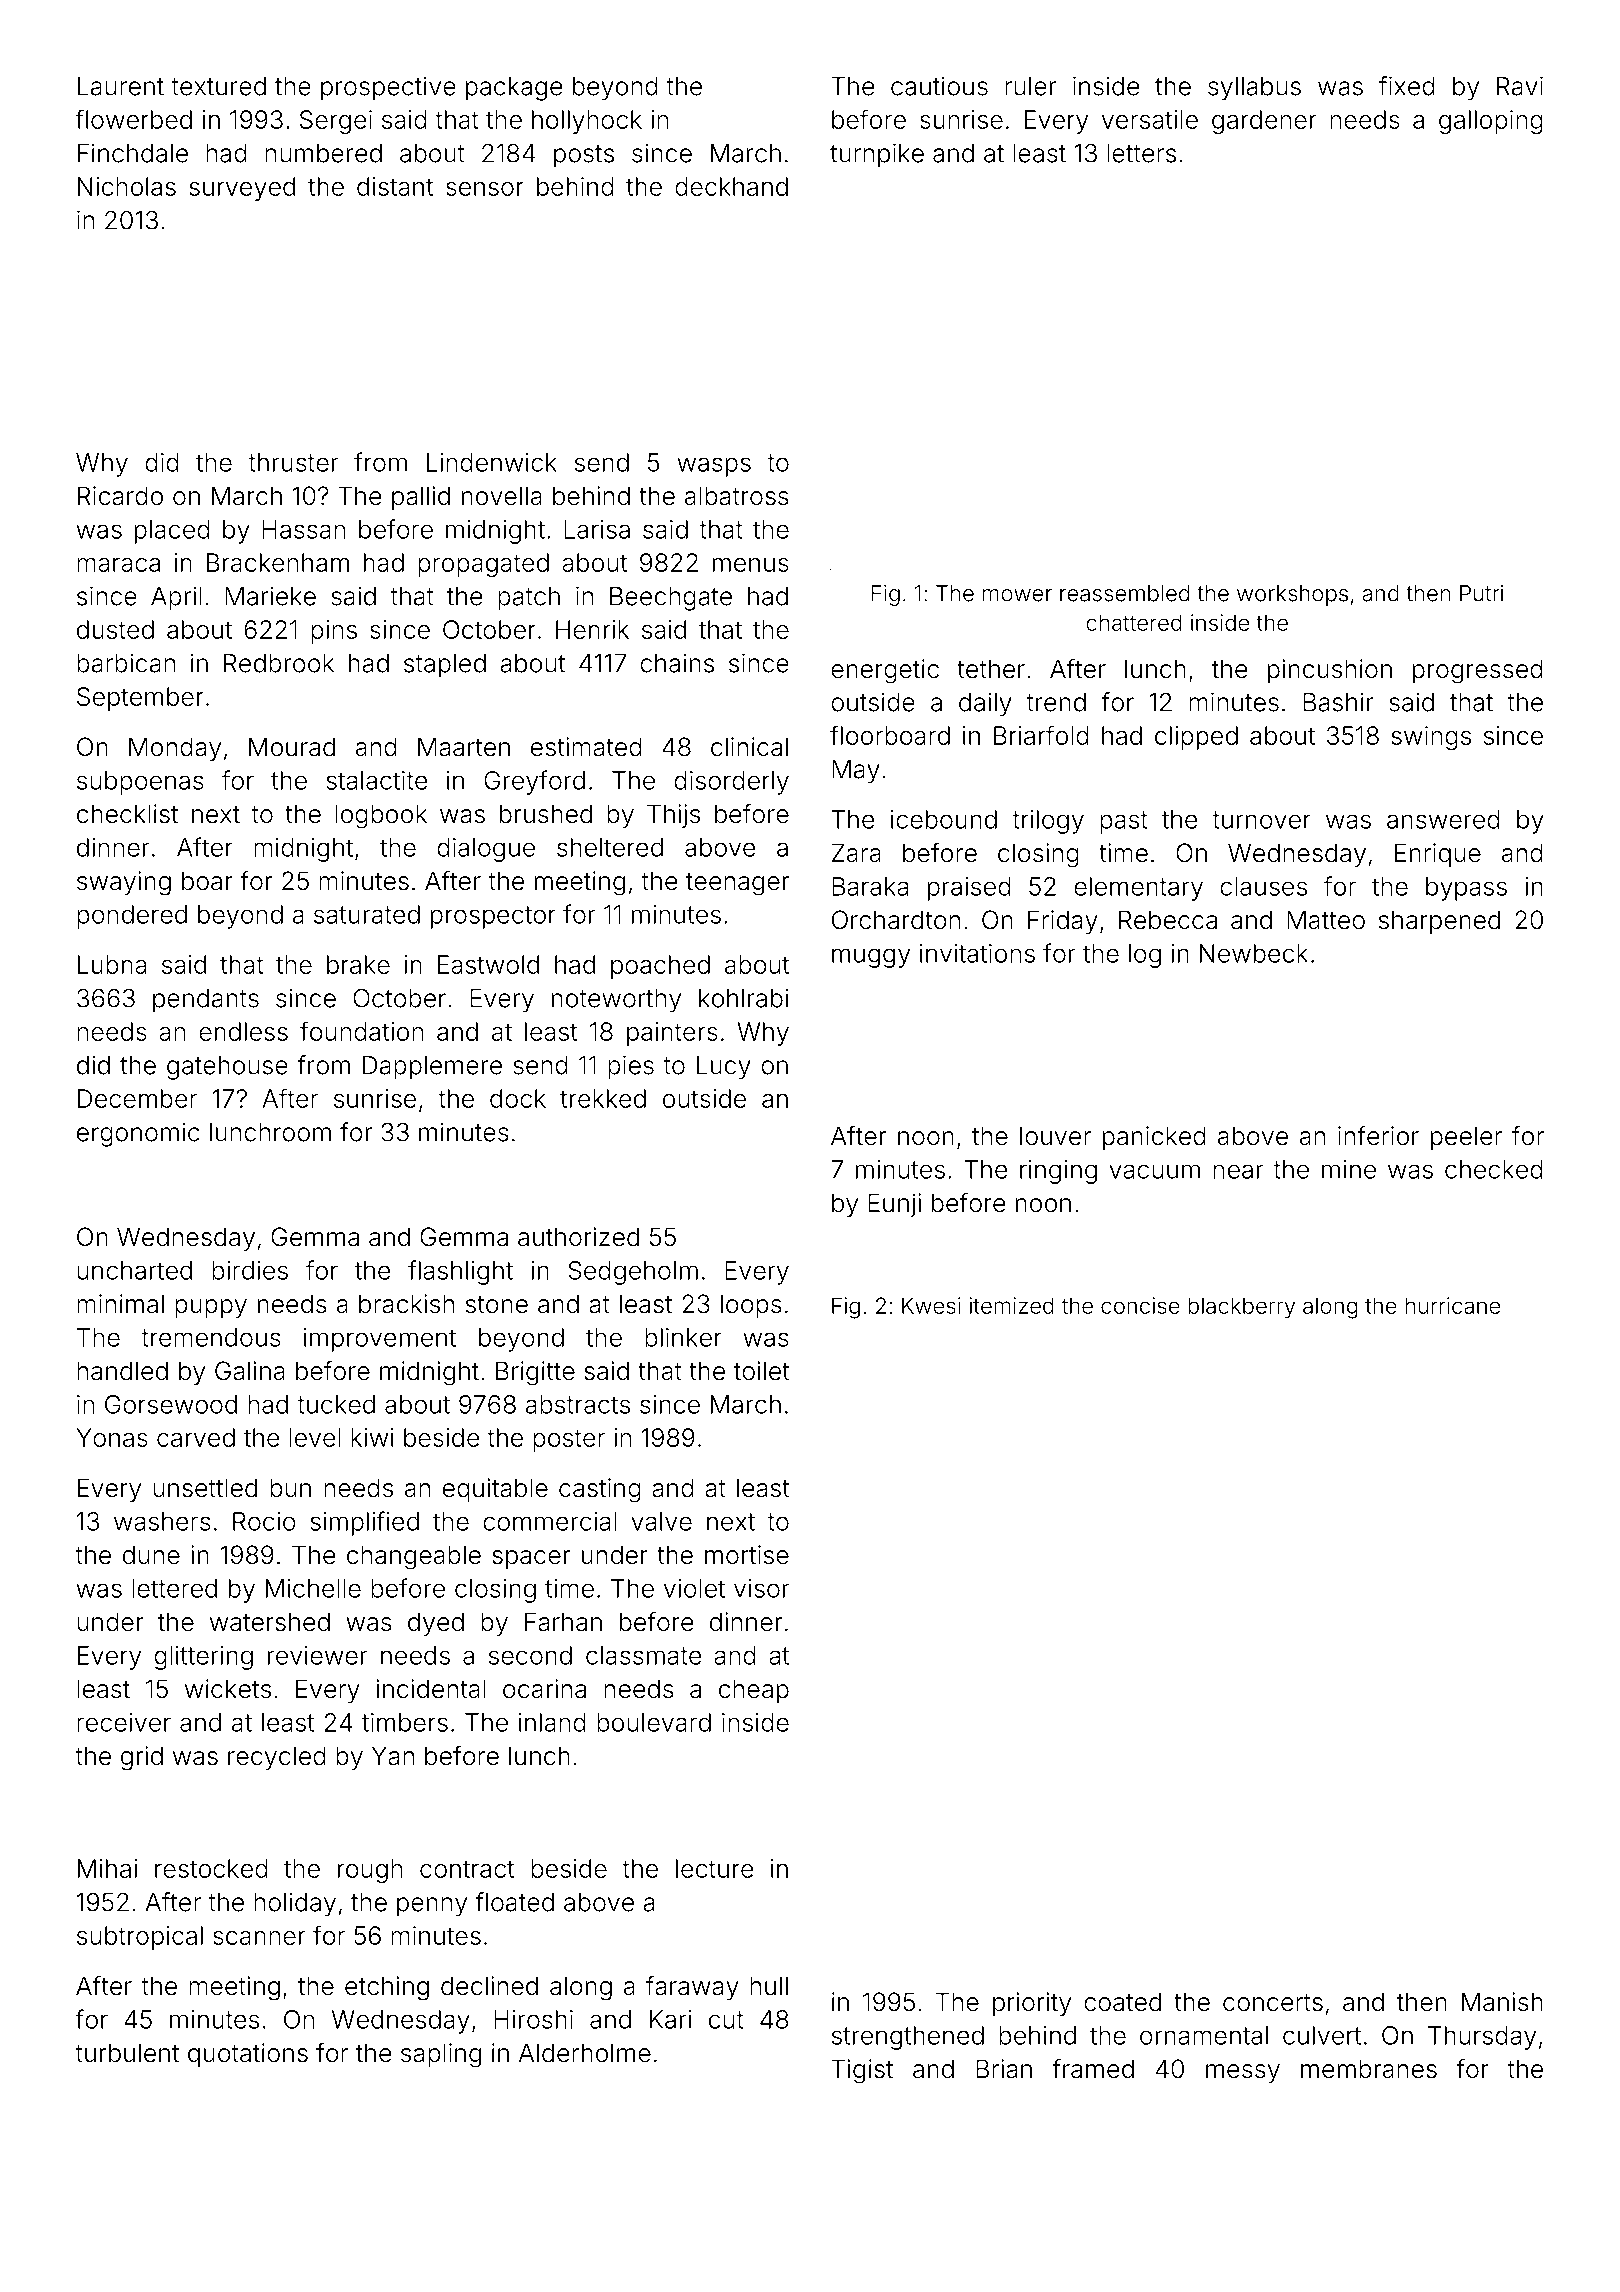 This document has width=1620, height=2292. What do you see at coordinates (1196, 738) in the document?
I see `clipped` at bounding box center [1196, 738].
